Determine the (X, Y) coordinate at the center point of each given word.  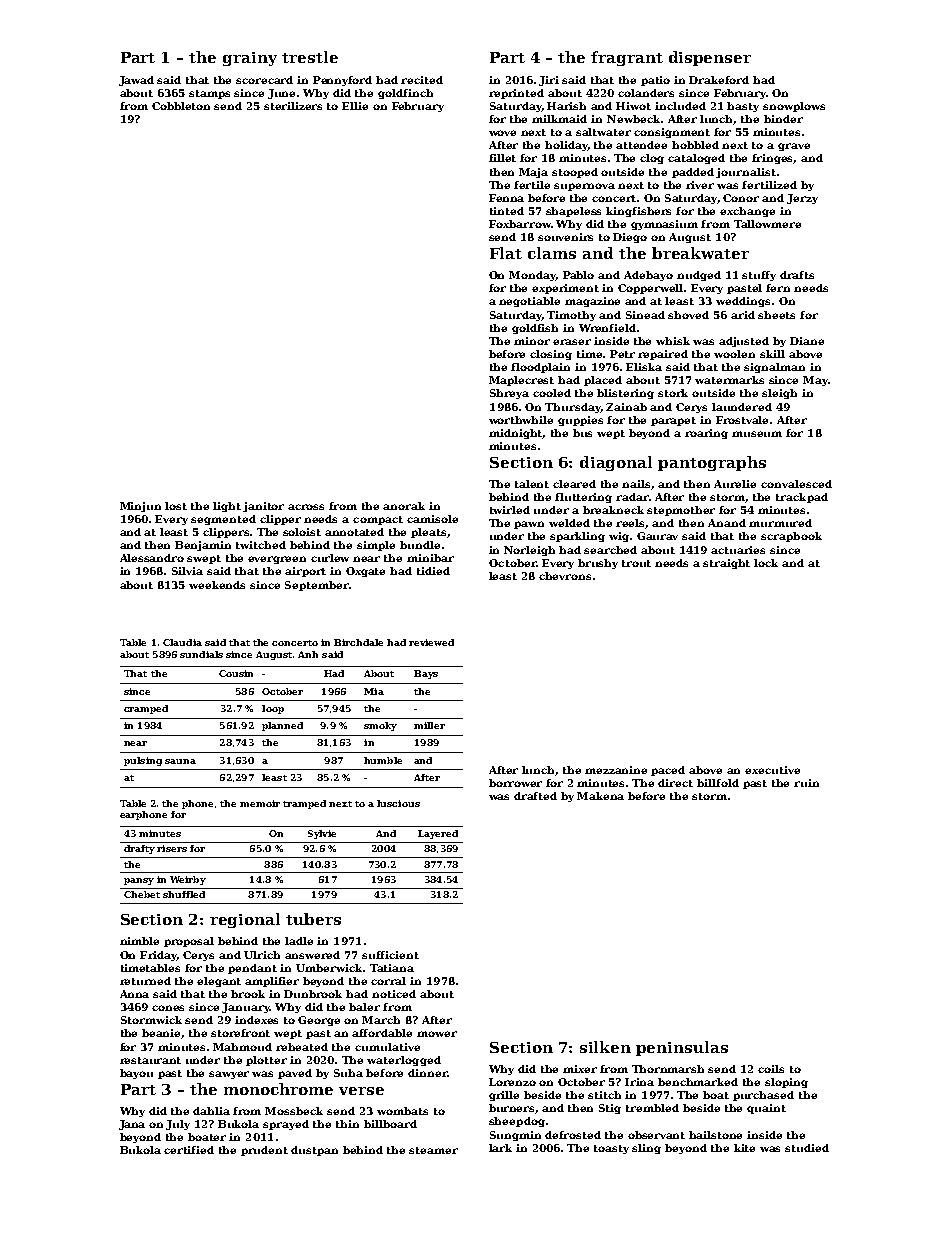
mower (437, 1034)
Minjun (140, 507)
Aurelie (735, 484)
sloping (786, 1083)
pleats (428, 533)
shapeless (573, 212)
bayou (136, 1074)
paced (668, 771)
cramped (146, 709)
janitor (263, 507)
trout (636, 563)
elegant (219, 982)
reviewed (431, 642)
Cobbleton (181, 106)
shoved (688, 315)
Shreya (509, 394)
